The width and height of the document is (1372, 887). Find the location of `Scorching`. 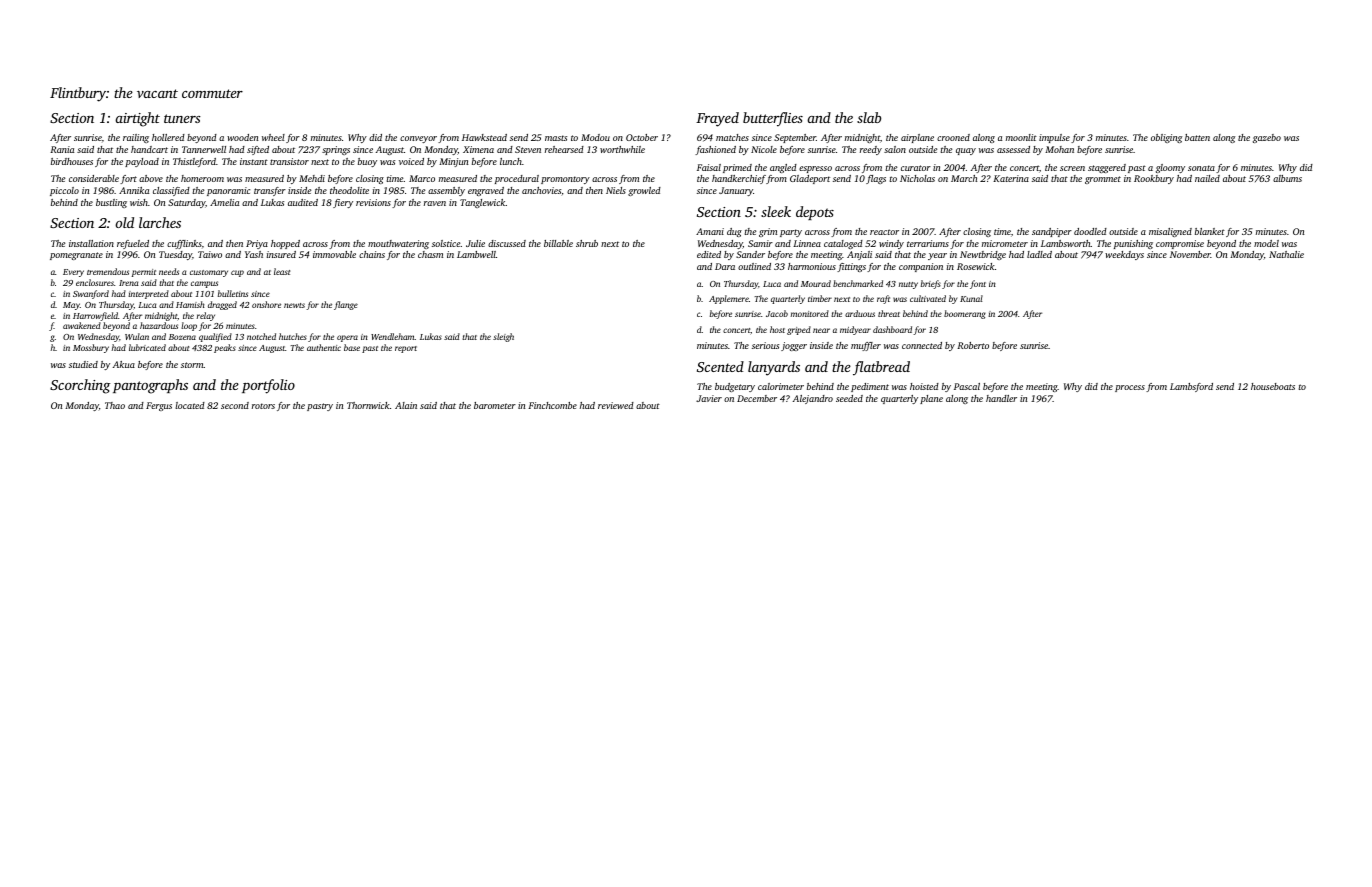

Scorching is located at coordinates (80, 386).
